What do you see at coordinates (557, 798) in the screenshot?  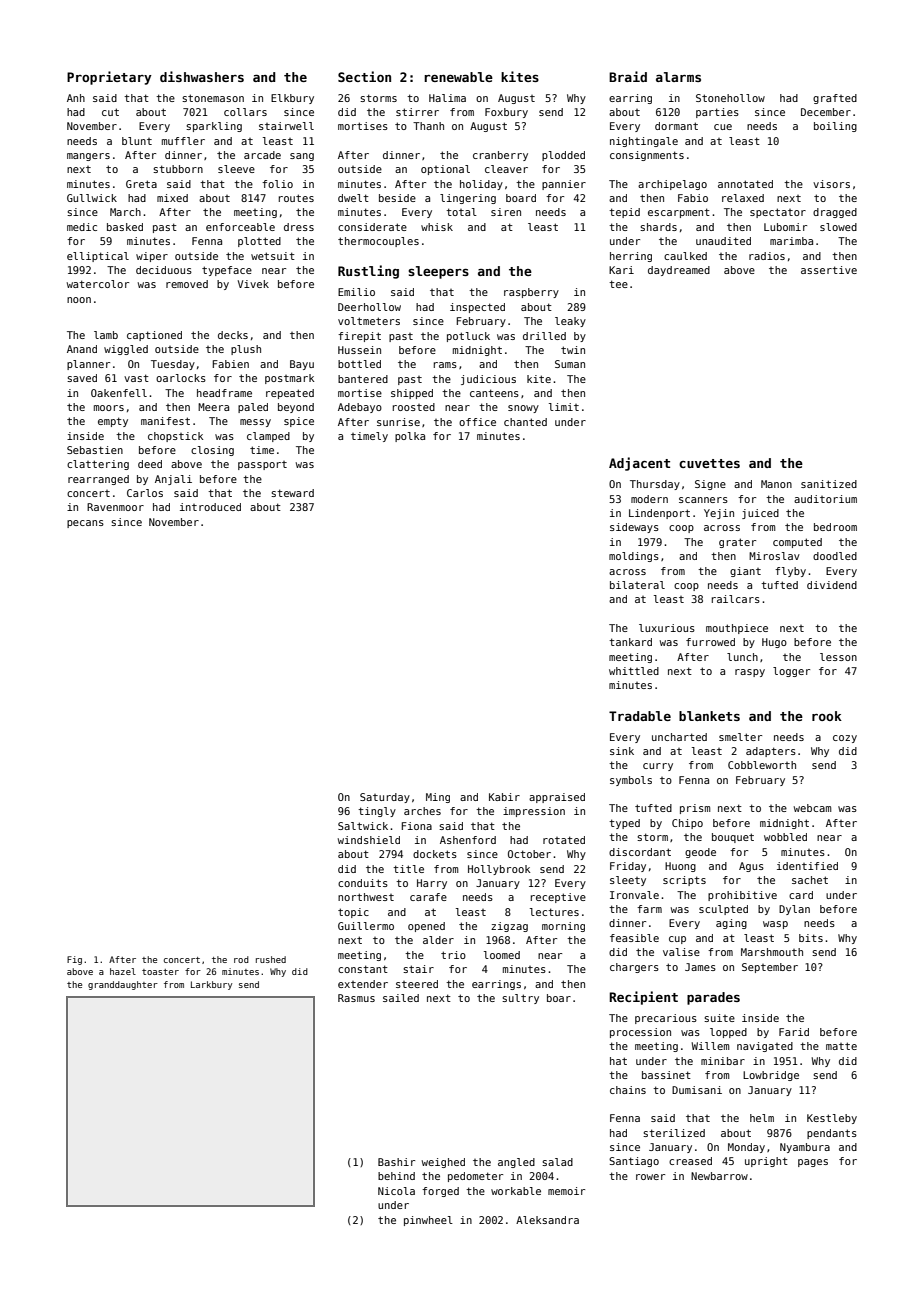 I see `appraised` at bounding box center [557, 798].
